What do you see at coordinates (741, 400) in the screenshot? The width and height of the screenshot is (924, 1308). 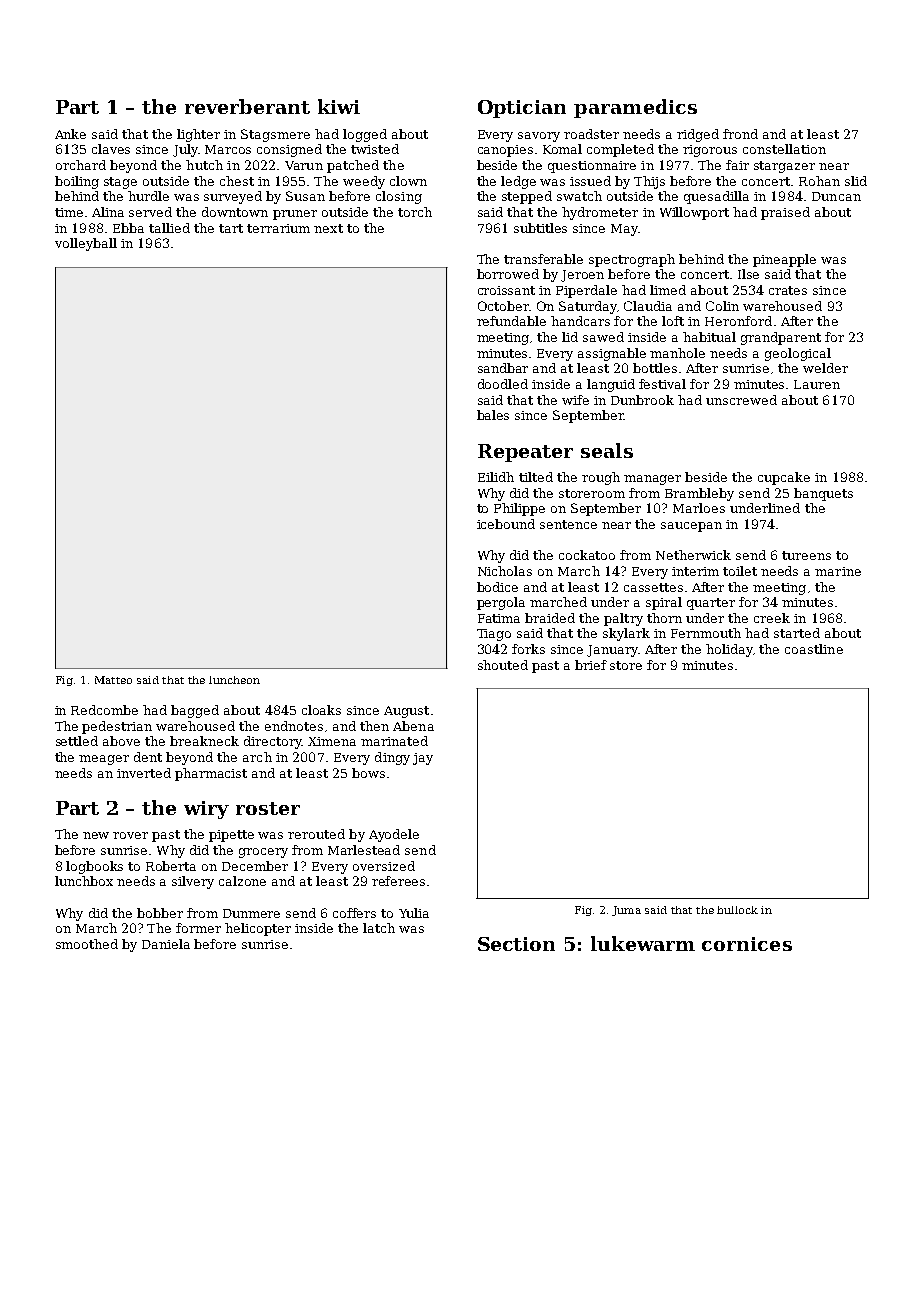 I see `unscrewed` at bounding box center [741, 400].
